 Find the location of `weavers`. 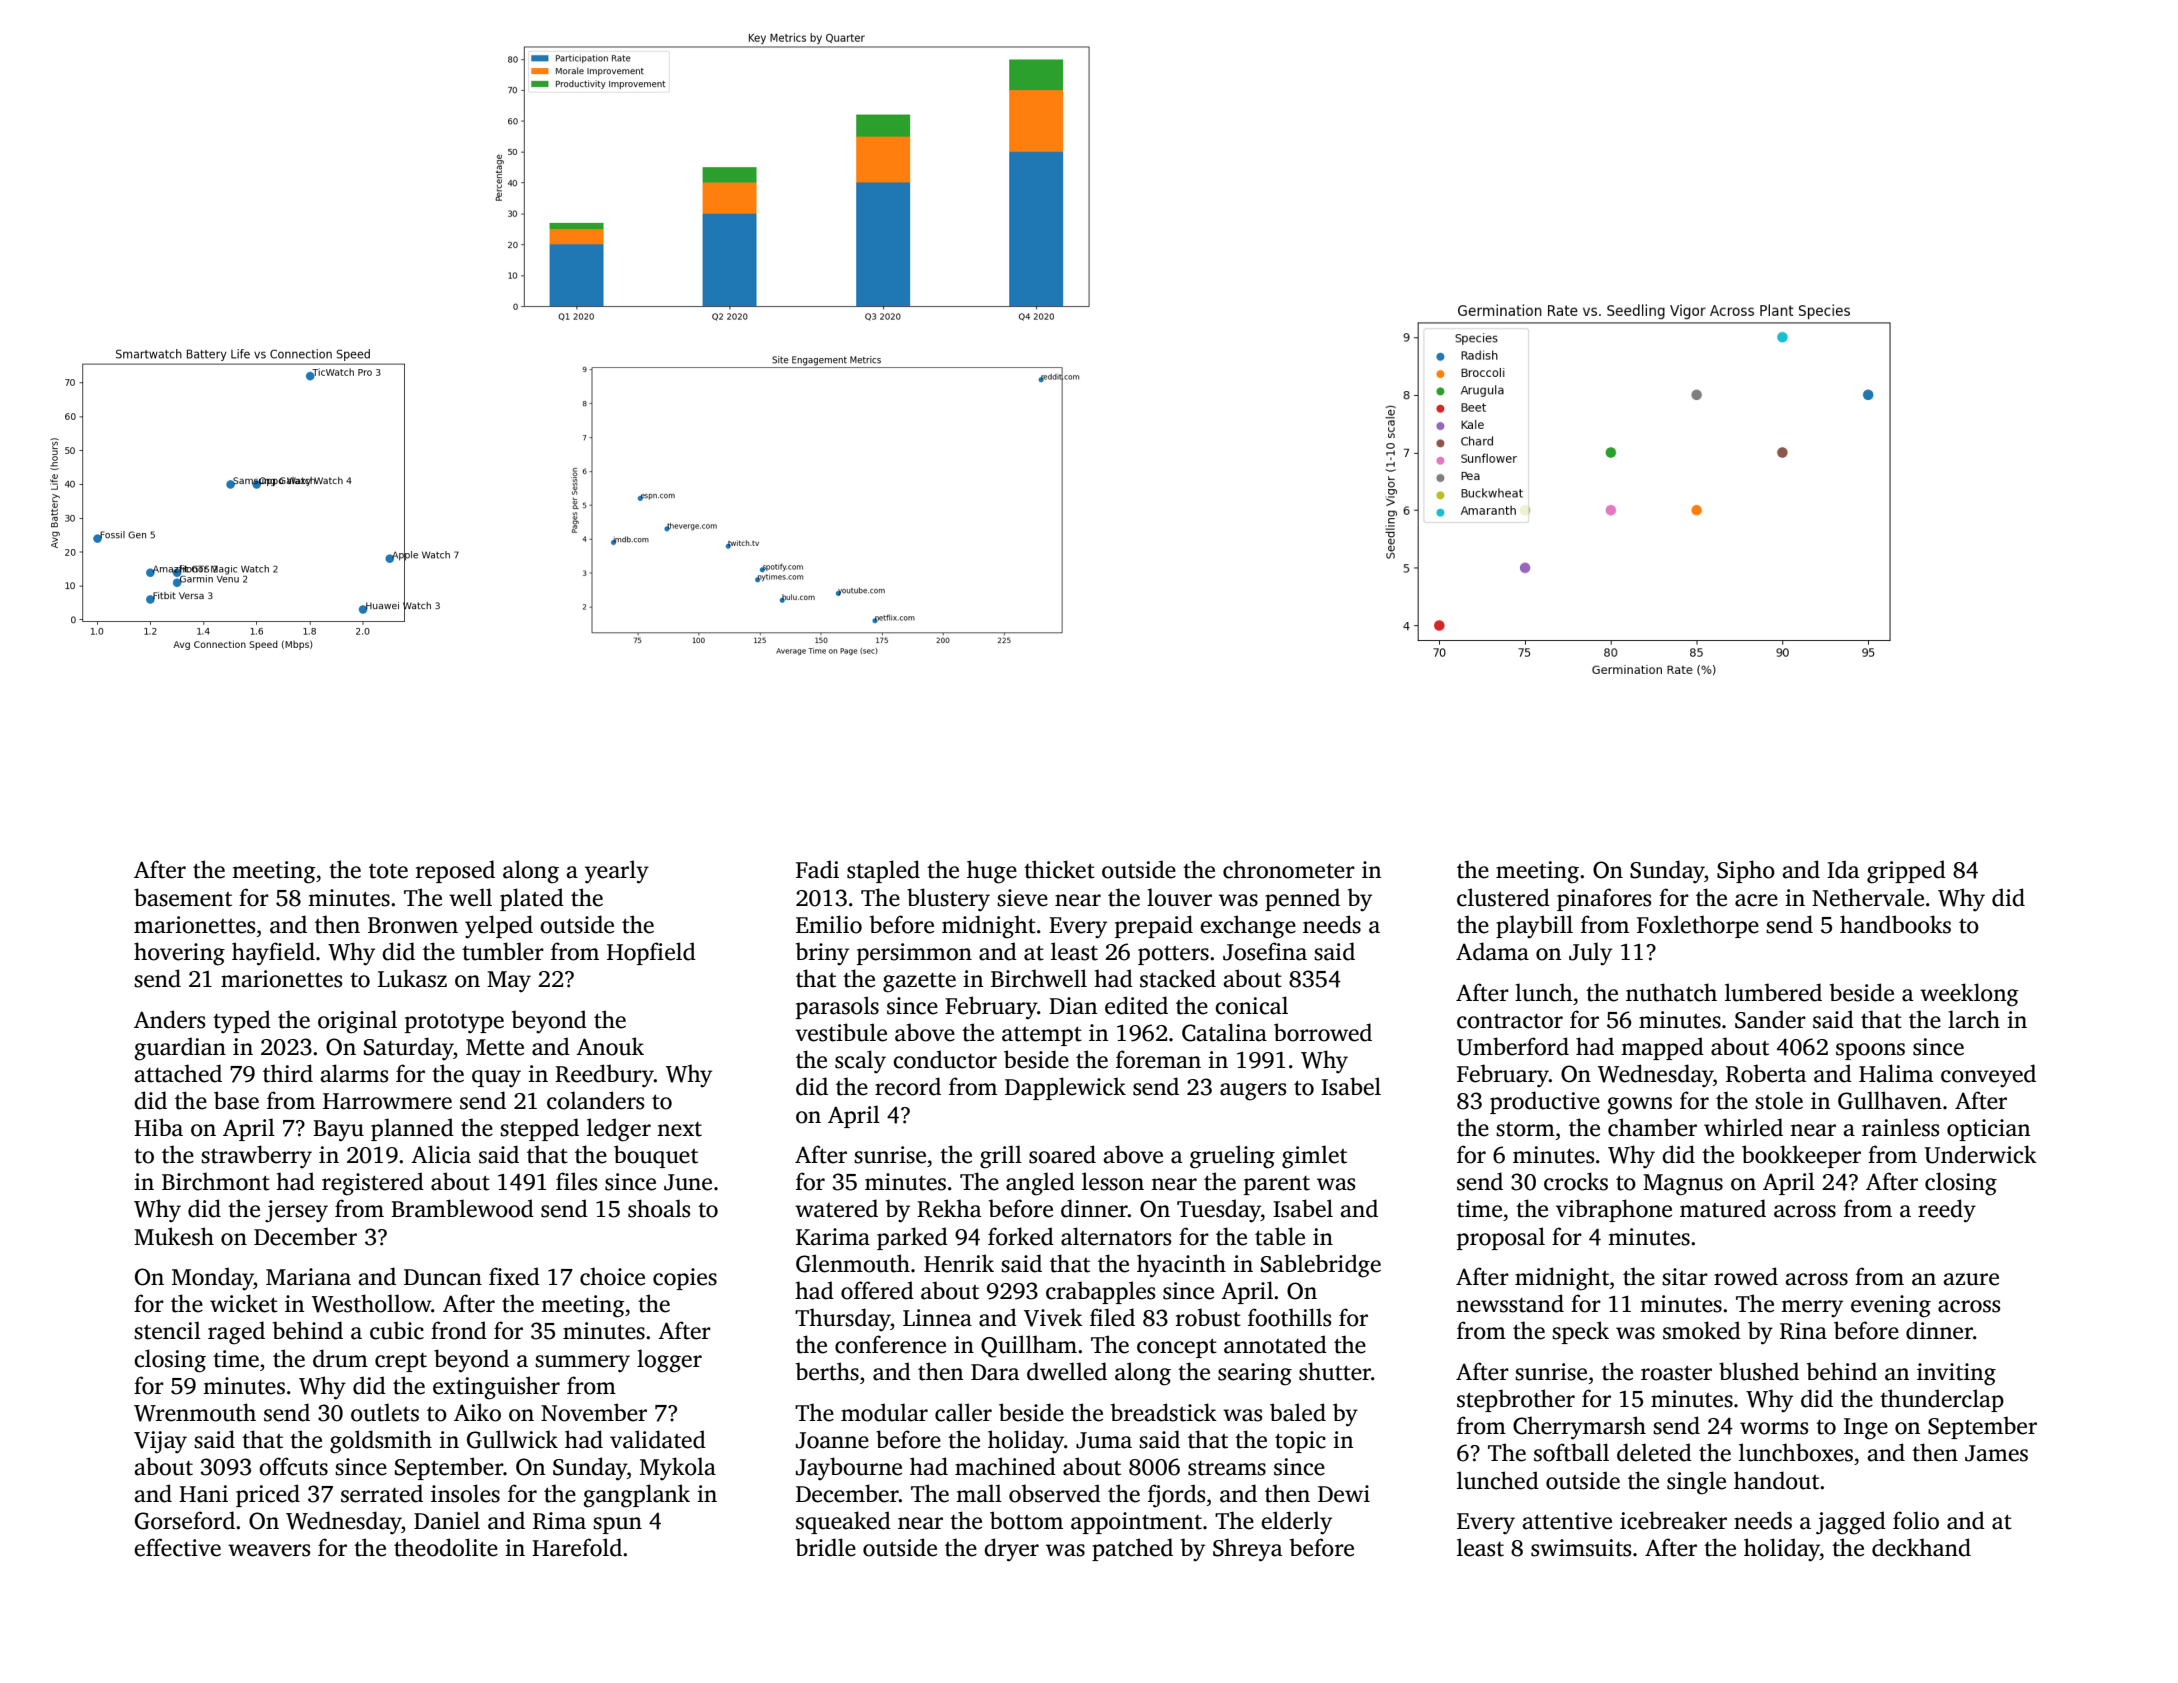

weavers is located at coordinates (269, 1550).
